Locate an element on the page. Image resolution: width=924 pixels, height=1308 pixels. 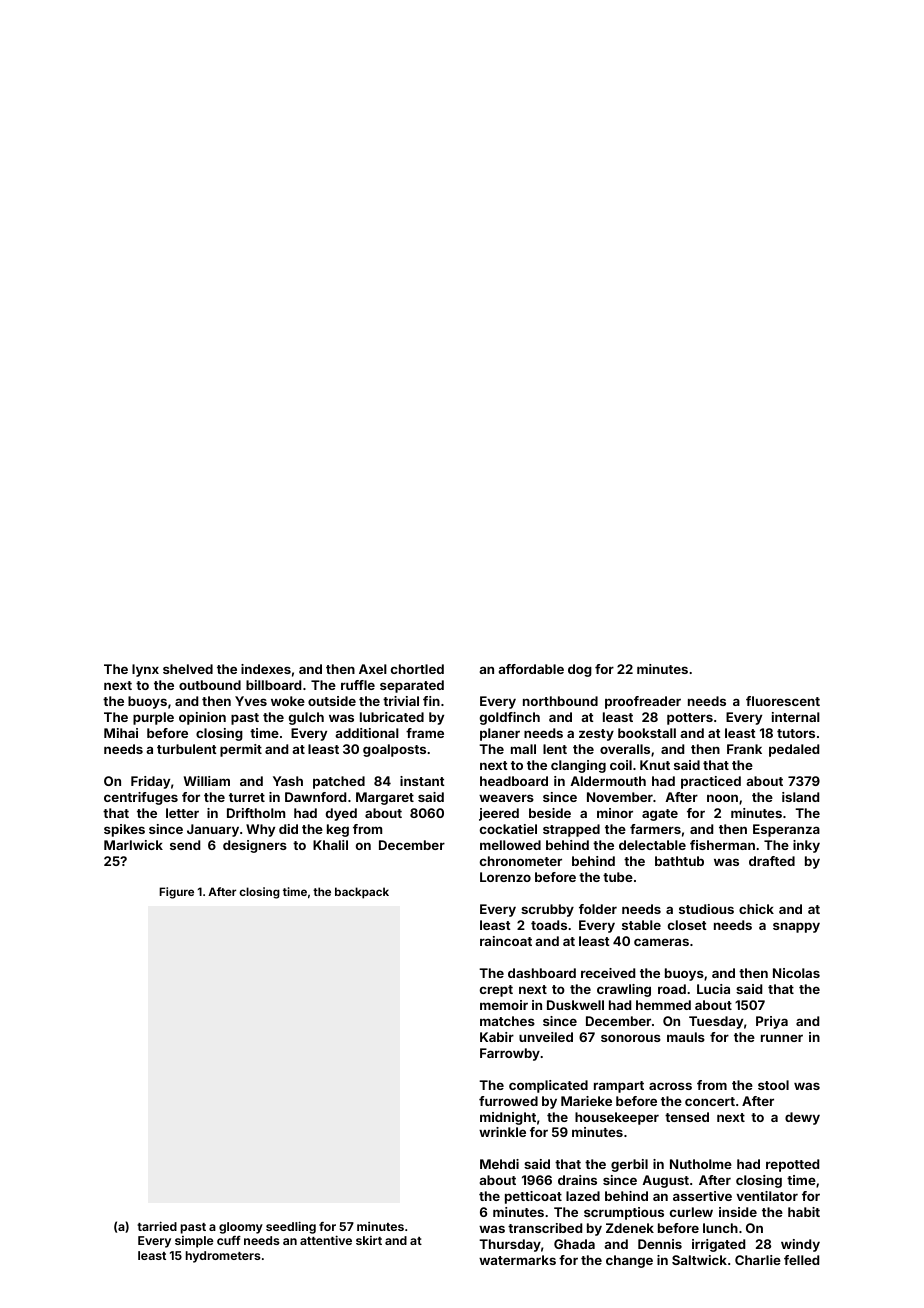
snappy is located at coordinates (796, 927).
